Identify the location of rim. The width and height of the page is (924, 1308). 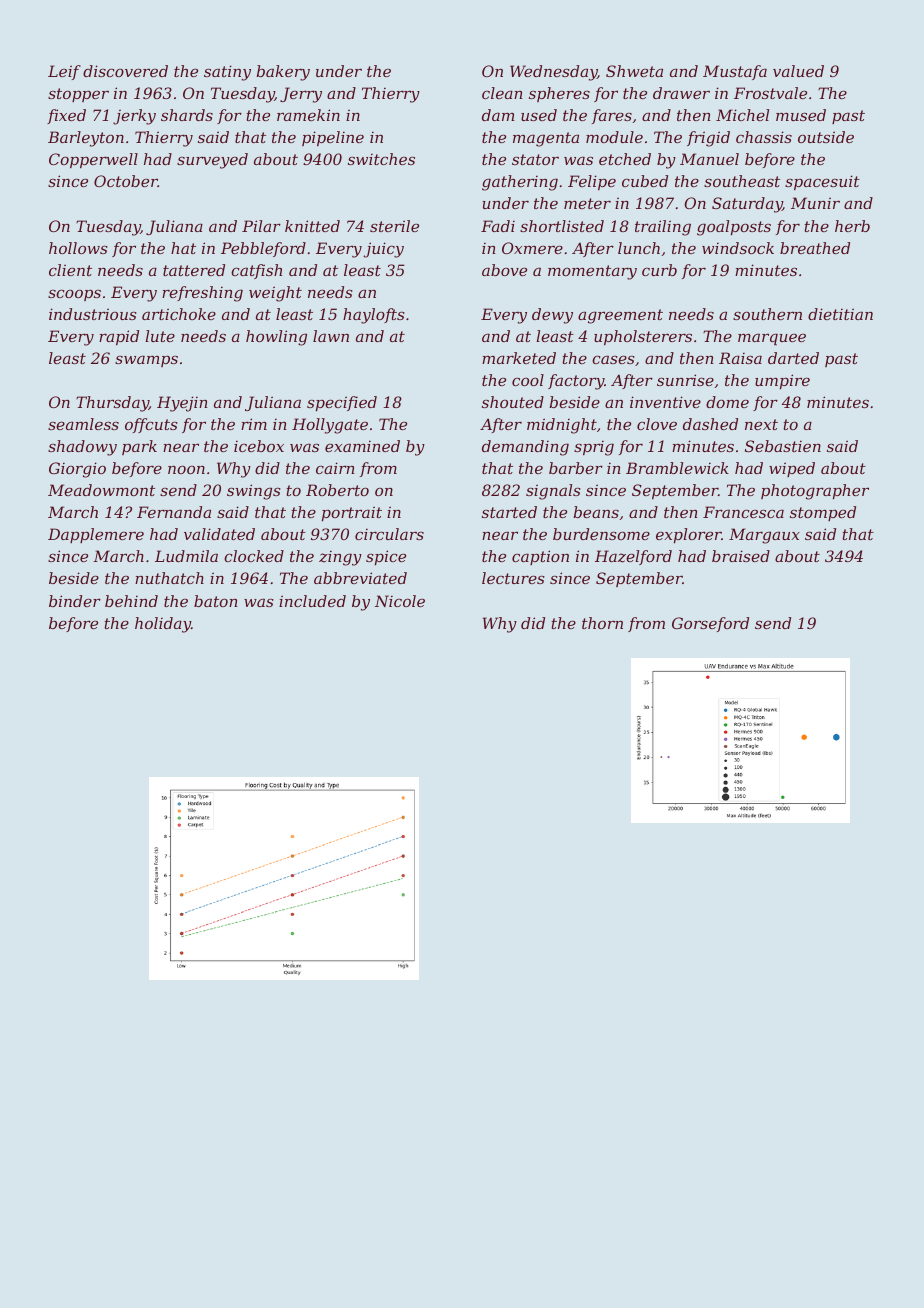
(254, 424).
